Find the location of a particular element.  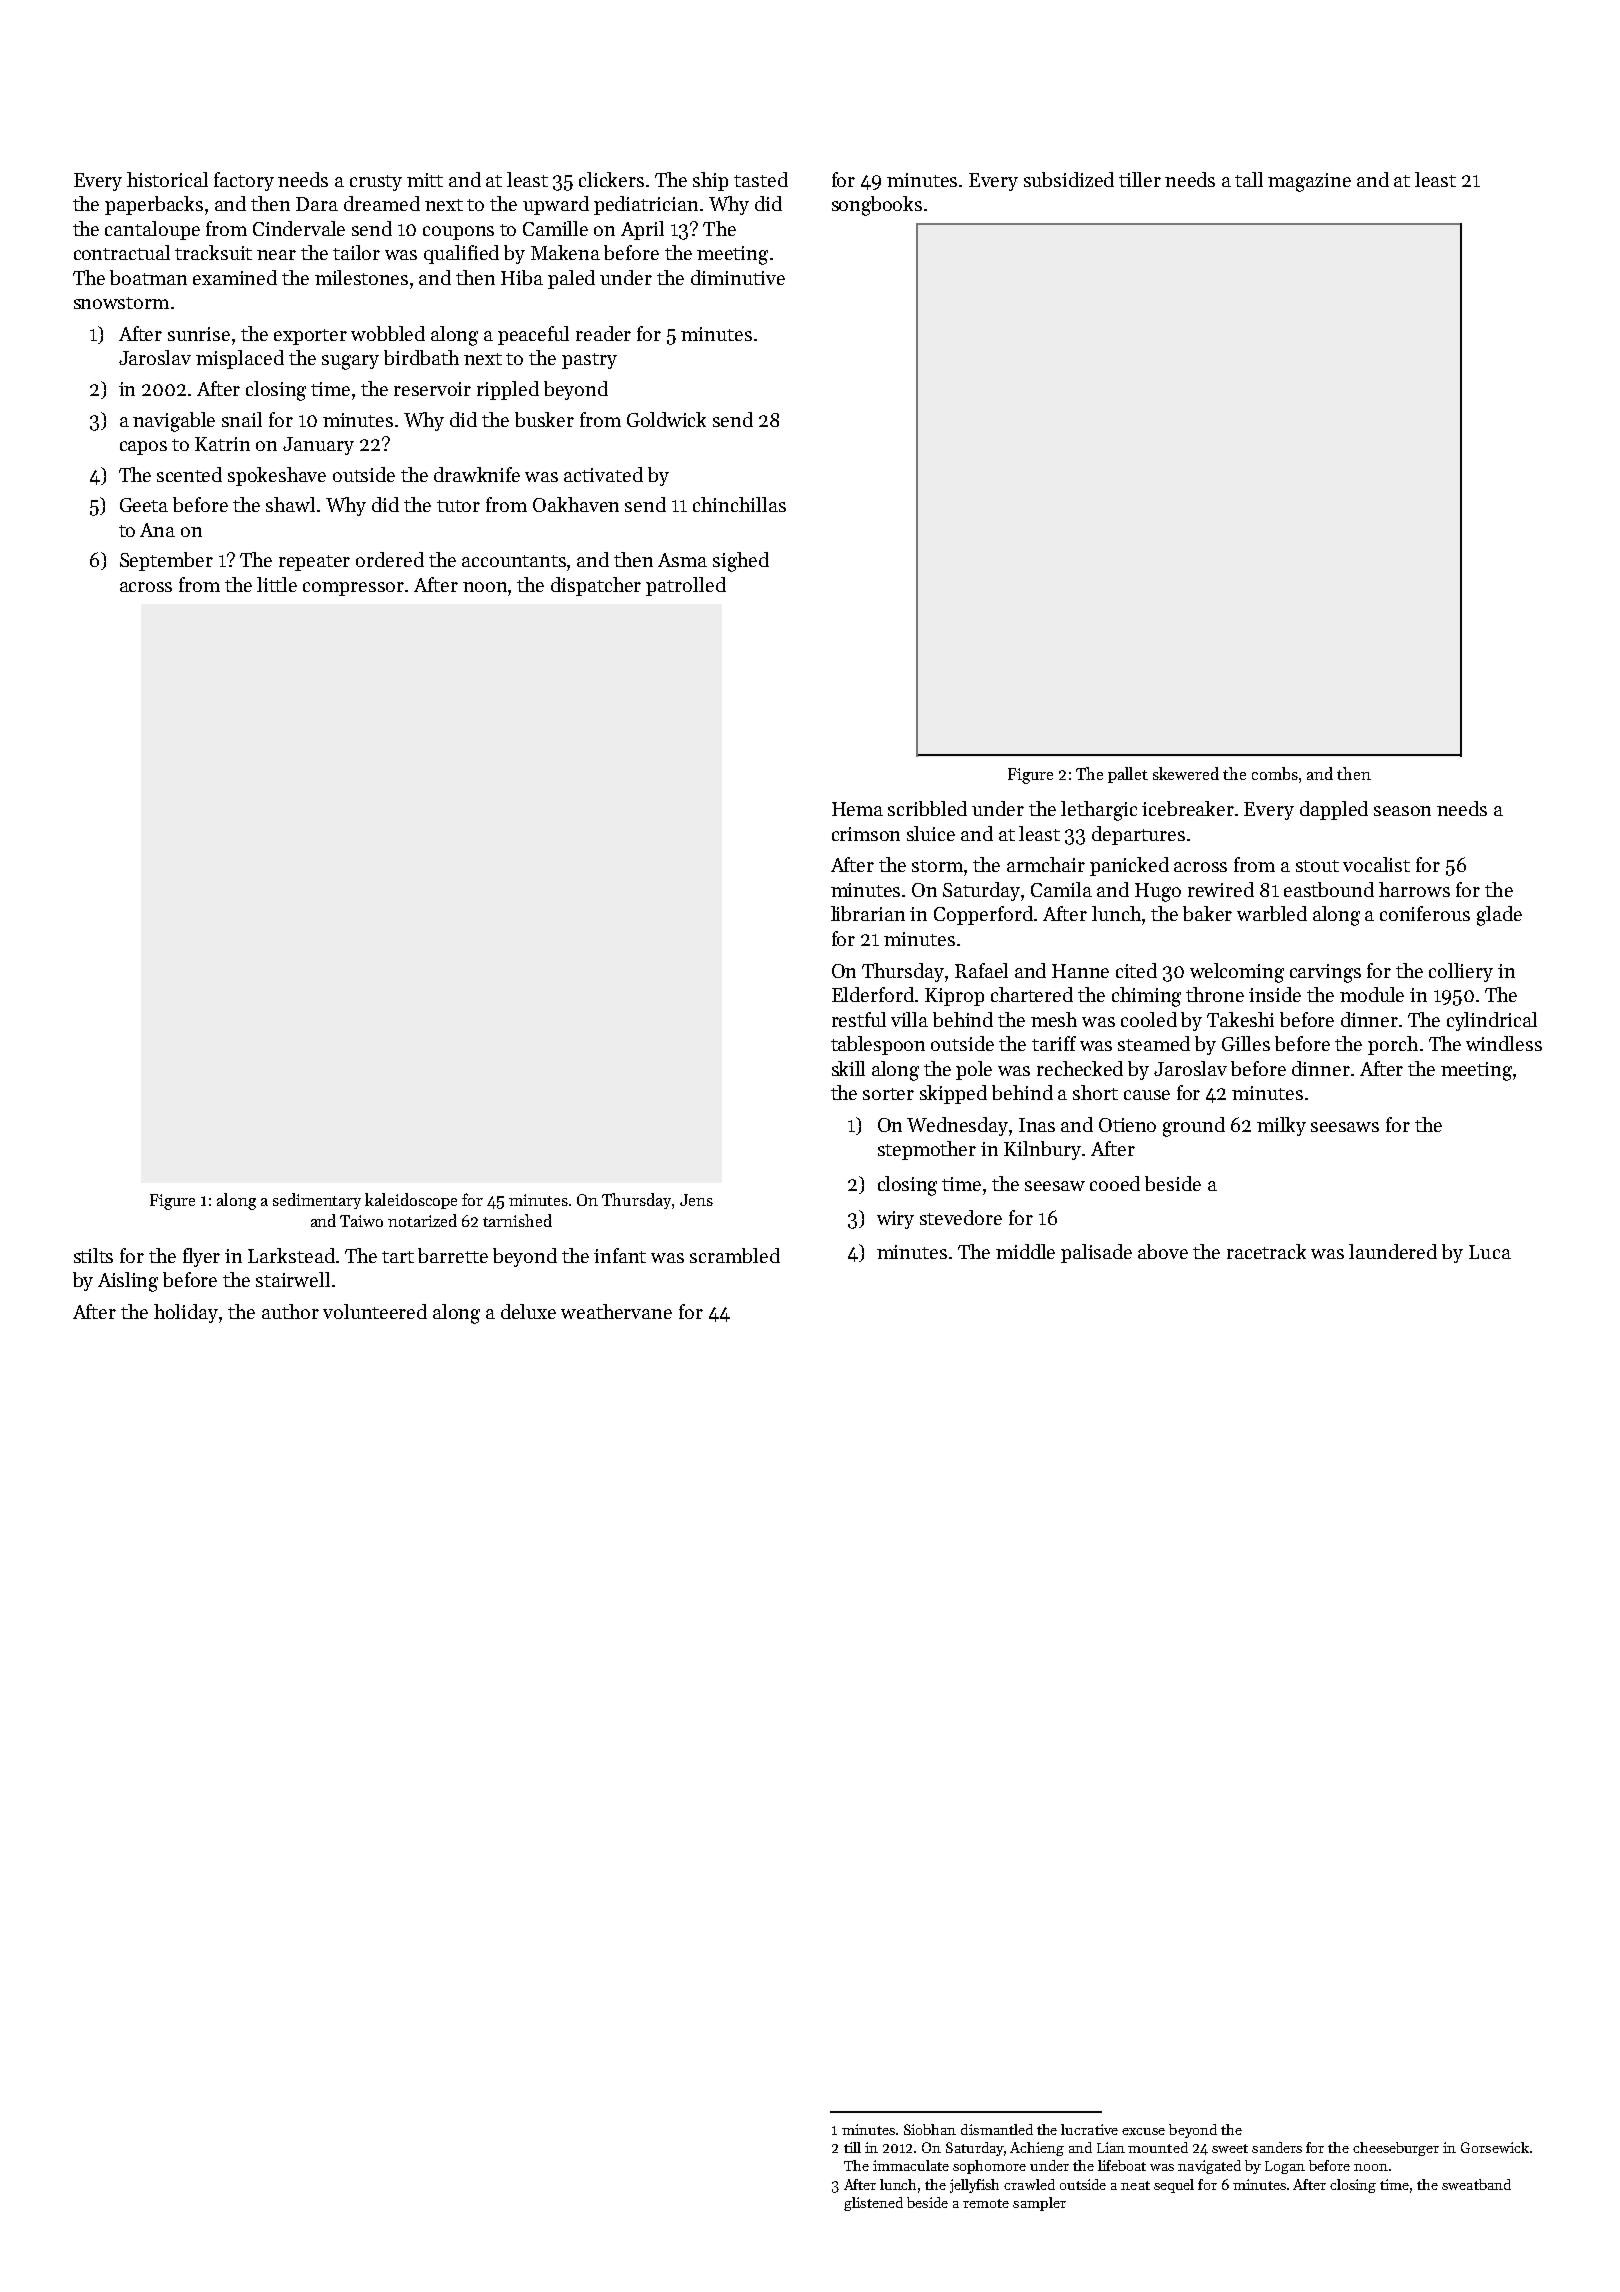

glistened is located at coordinates (873, 2204).
